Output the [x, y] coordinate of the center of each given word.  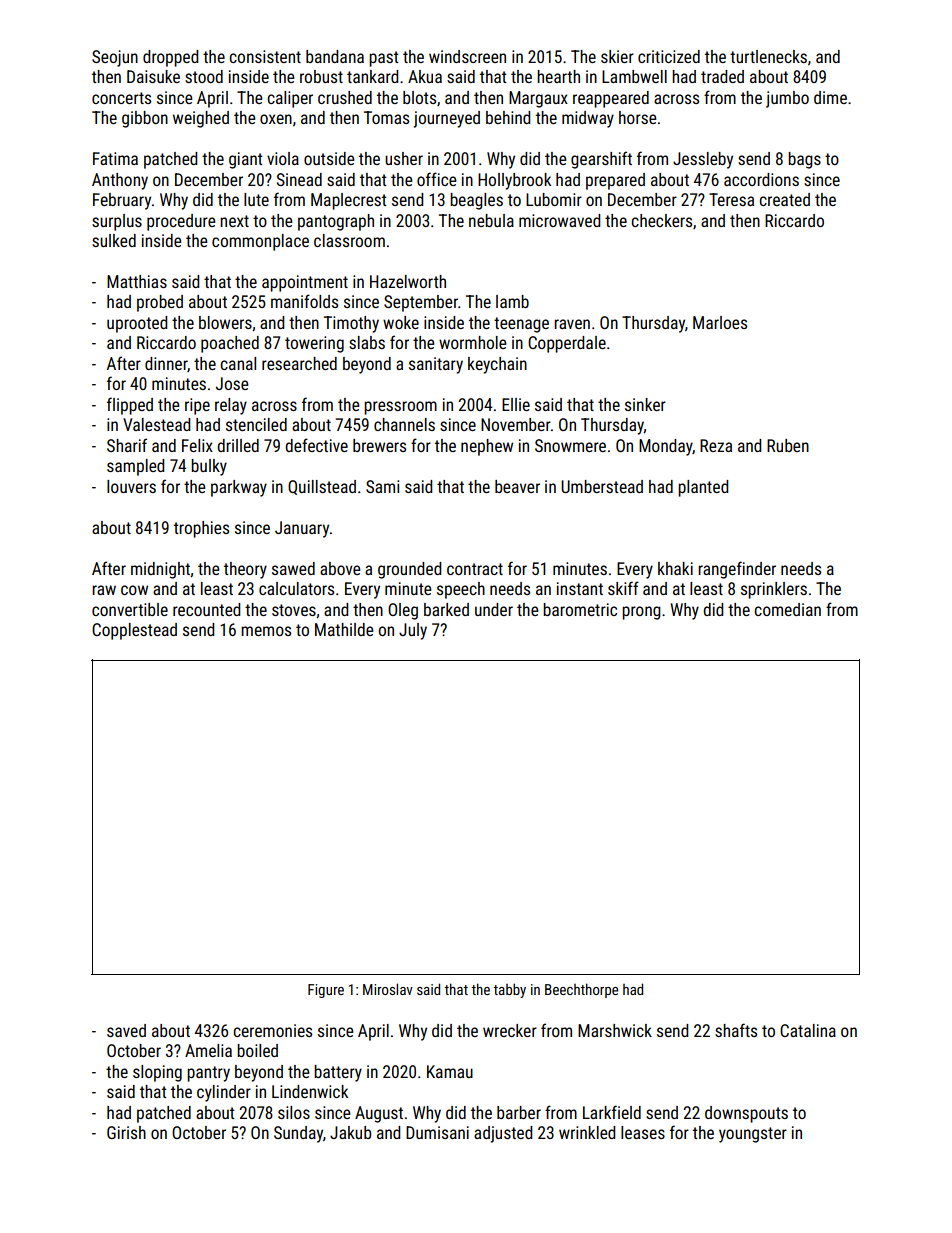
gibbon [145, 119]
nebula [491, 220]
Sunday [298, 1134]
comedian [787, 609]
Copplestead [134, 631]
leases [643, 1132]
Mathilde [344, 629]
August [379, 1114]
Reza [716, 445]
